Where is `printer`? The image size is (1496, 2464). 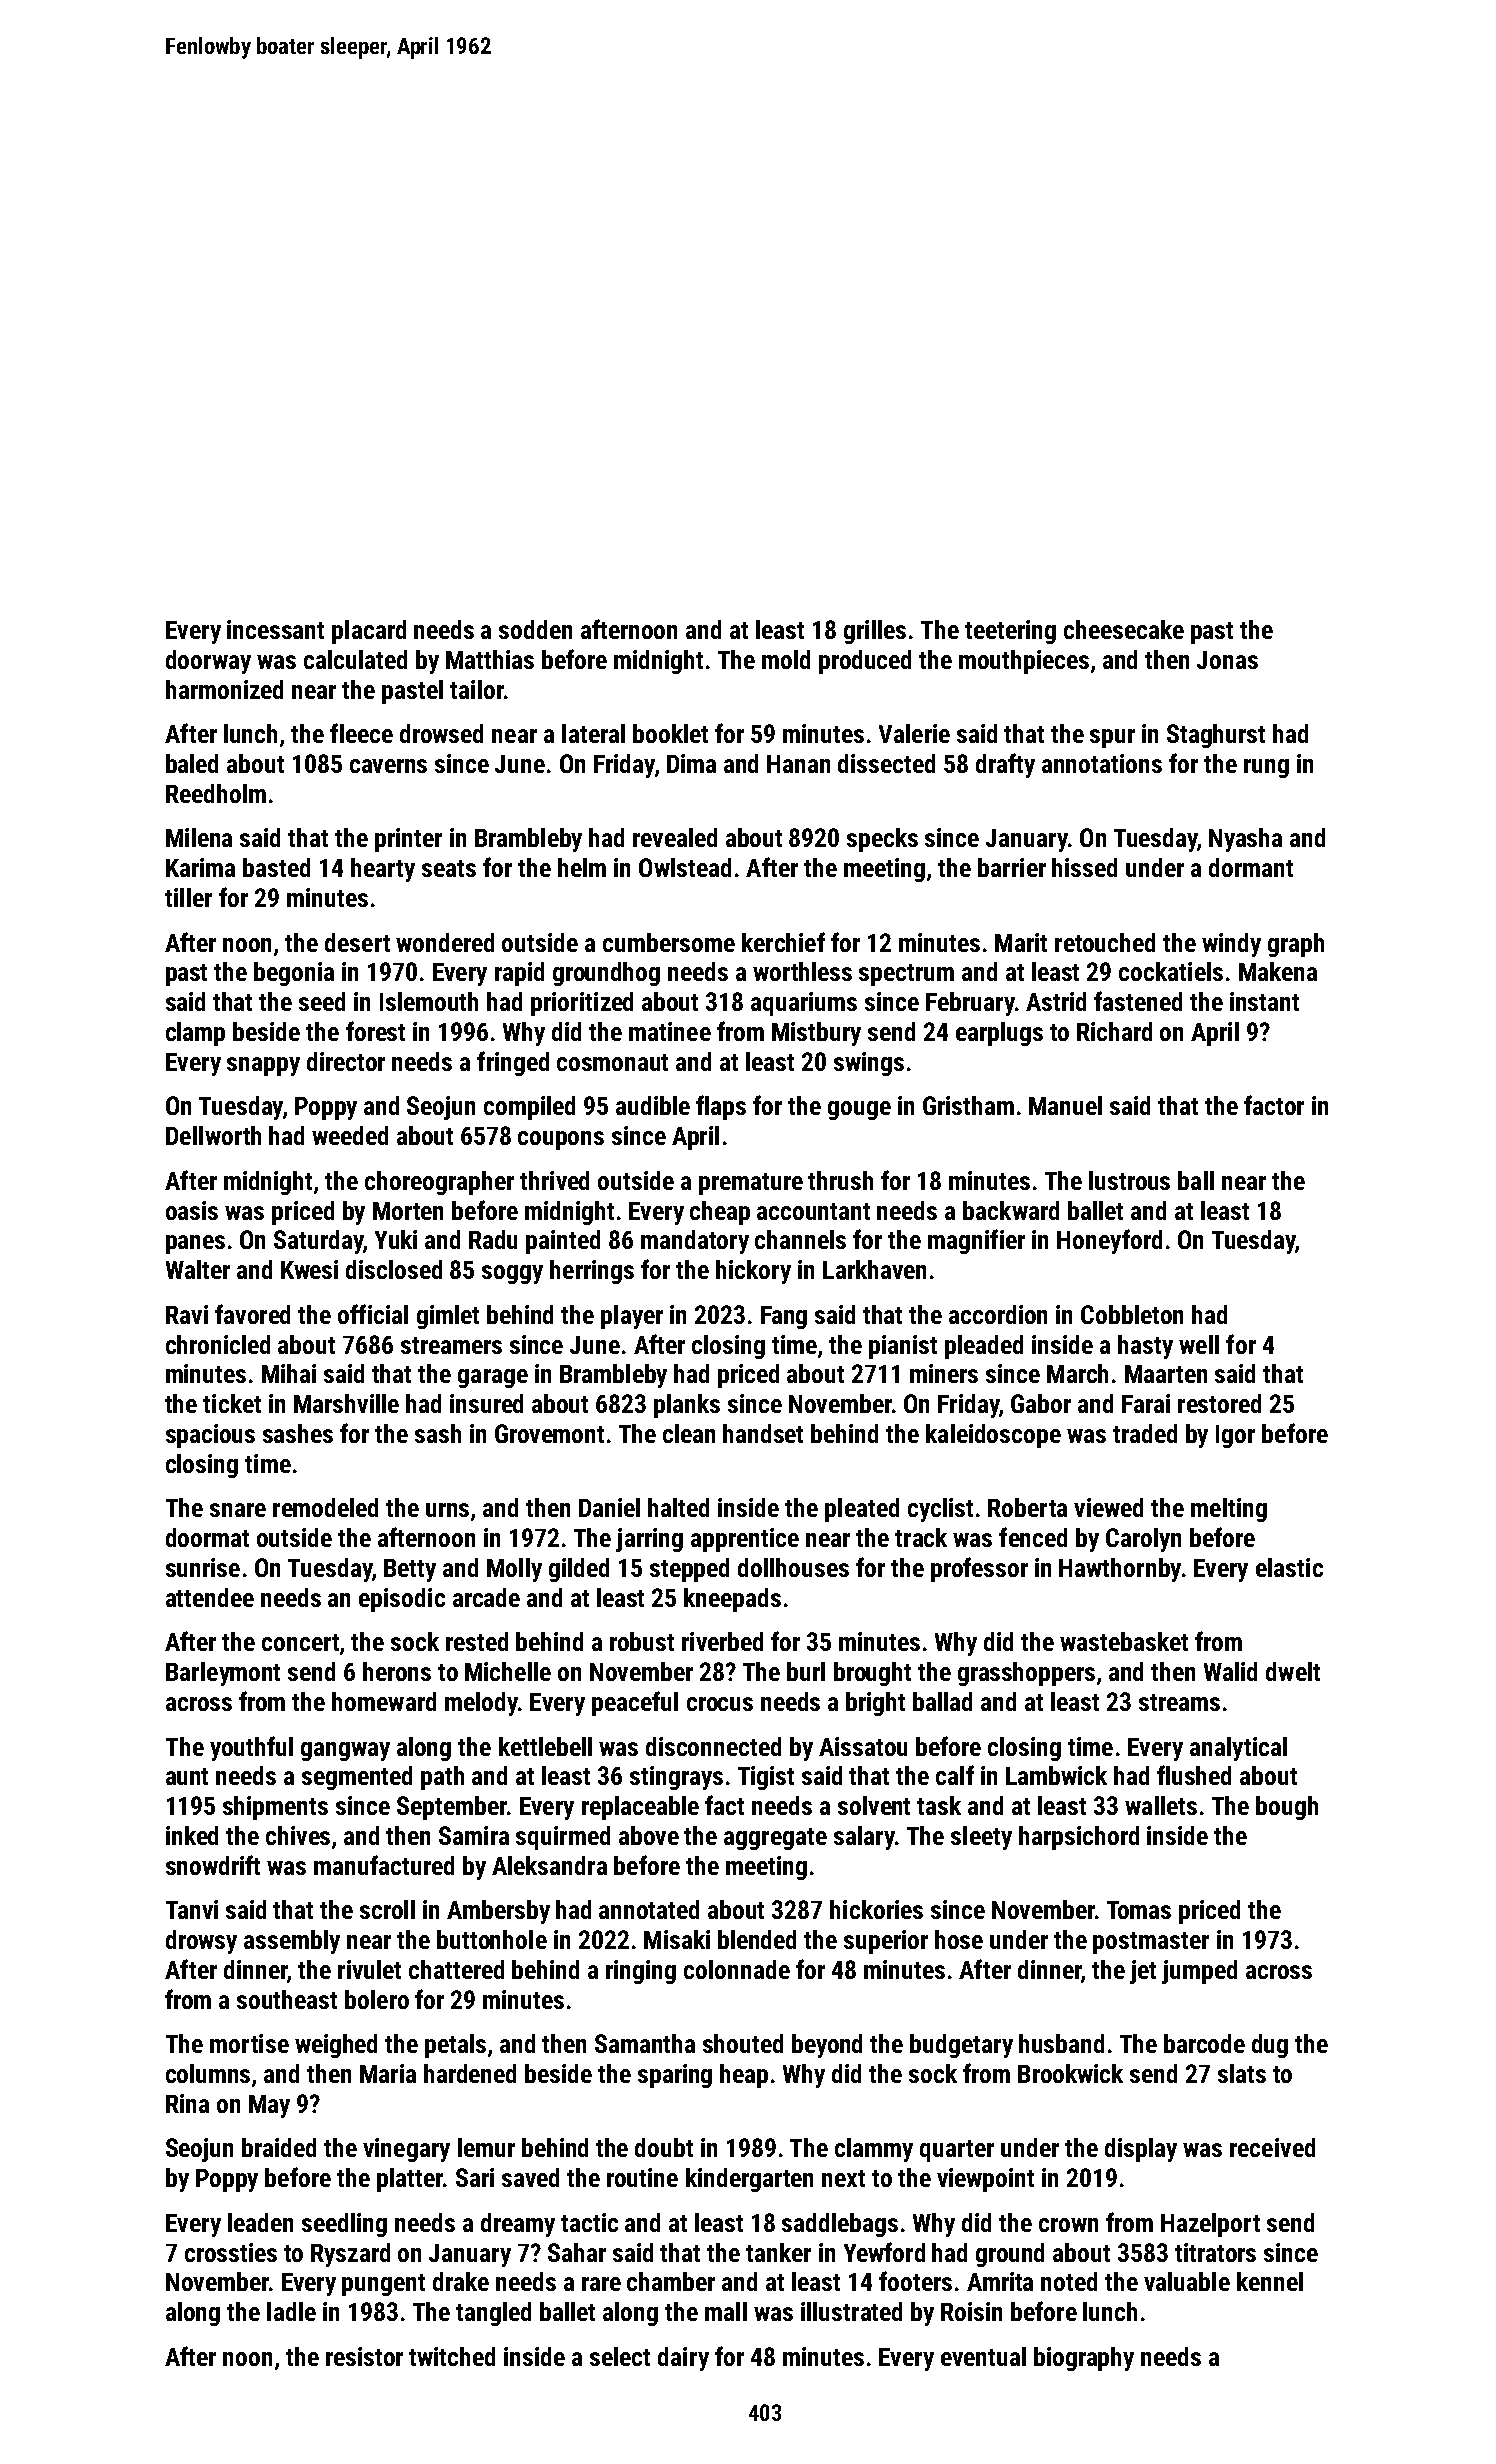 printer is located at coordinates (408, 840).
